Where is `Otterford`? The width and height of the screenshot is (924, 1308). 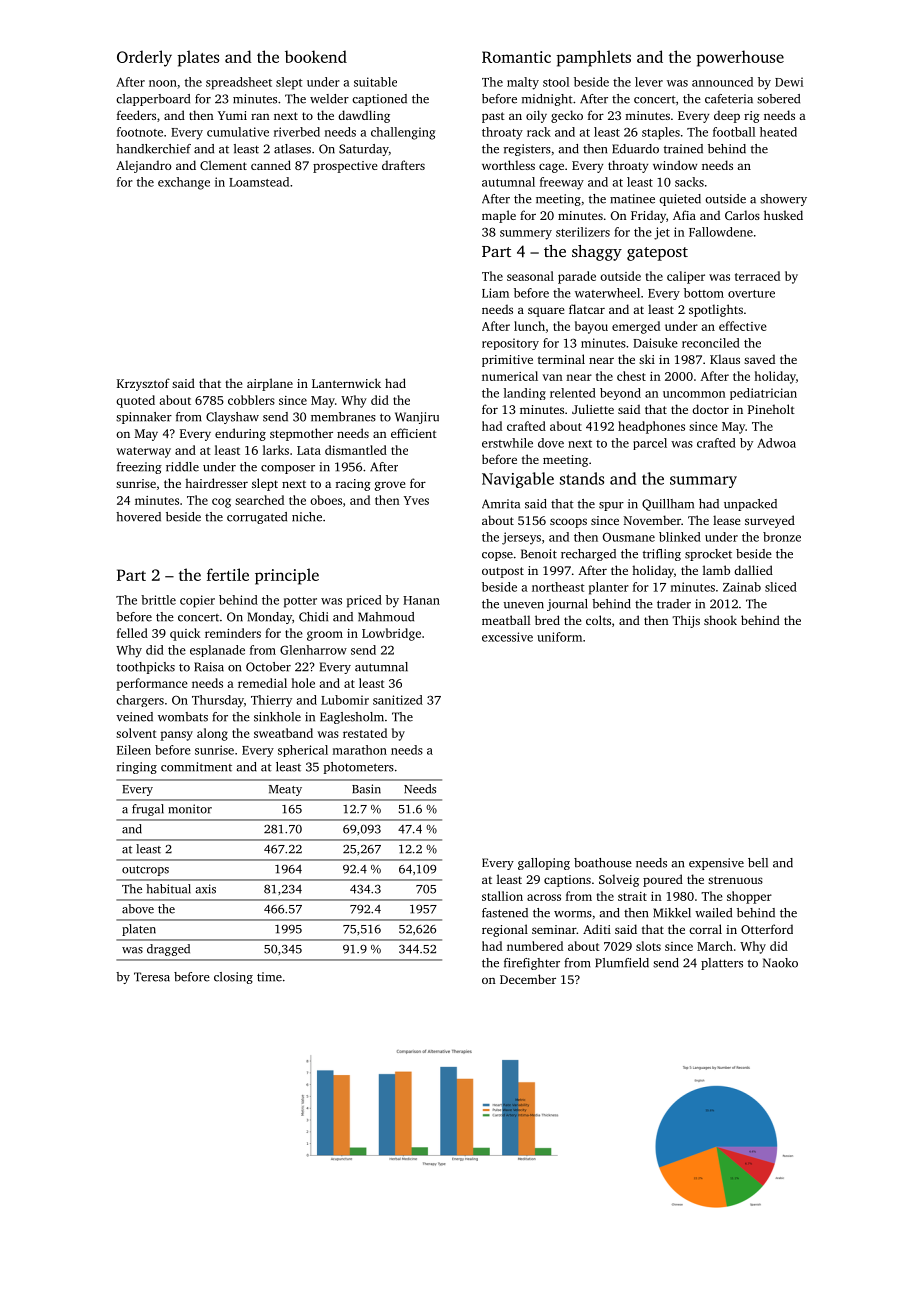 Otterford is located at coordinates (767, 929).
